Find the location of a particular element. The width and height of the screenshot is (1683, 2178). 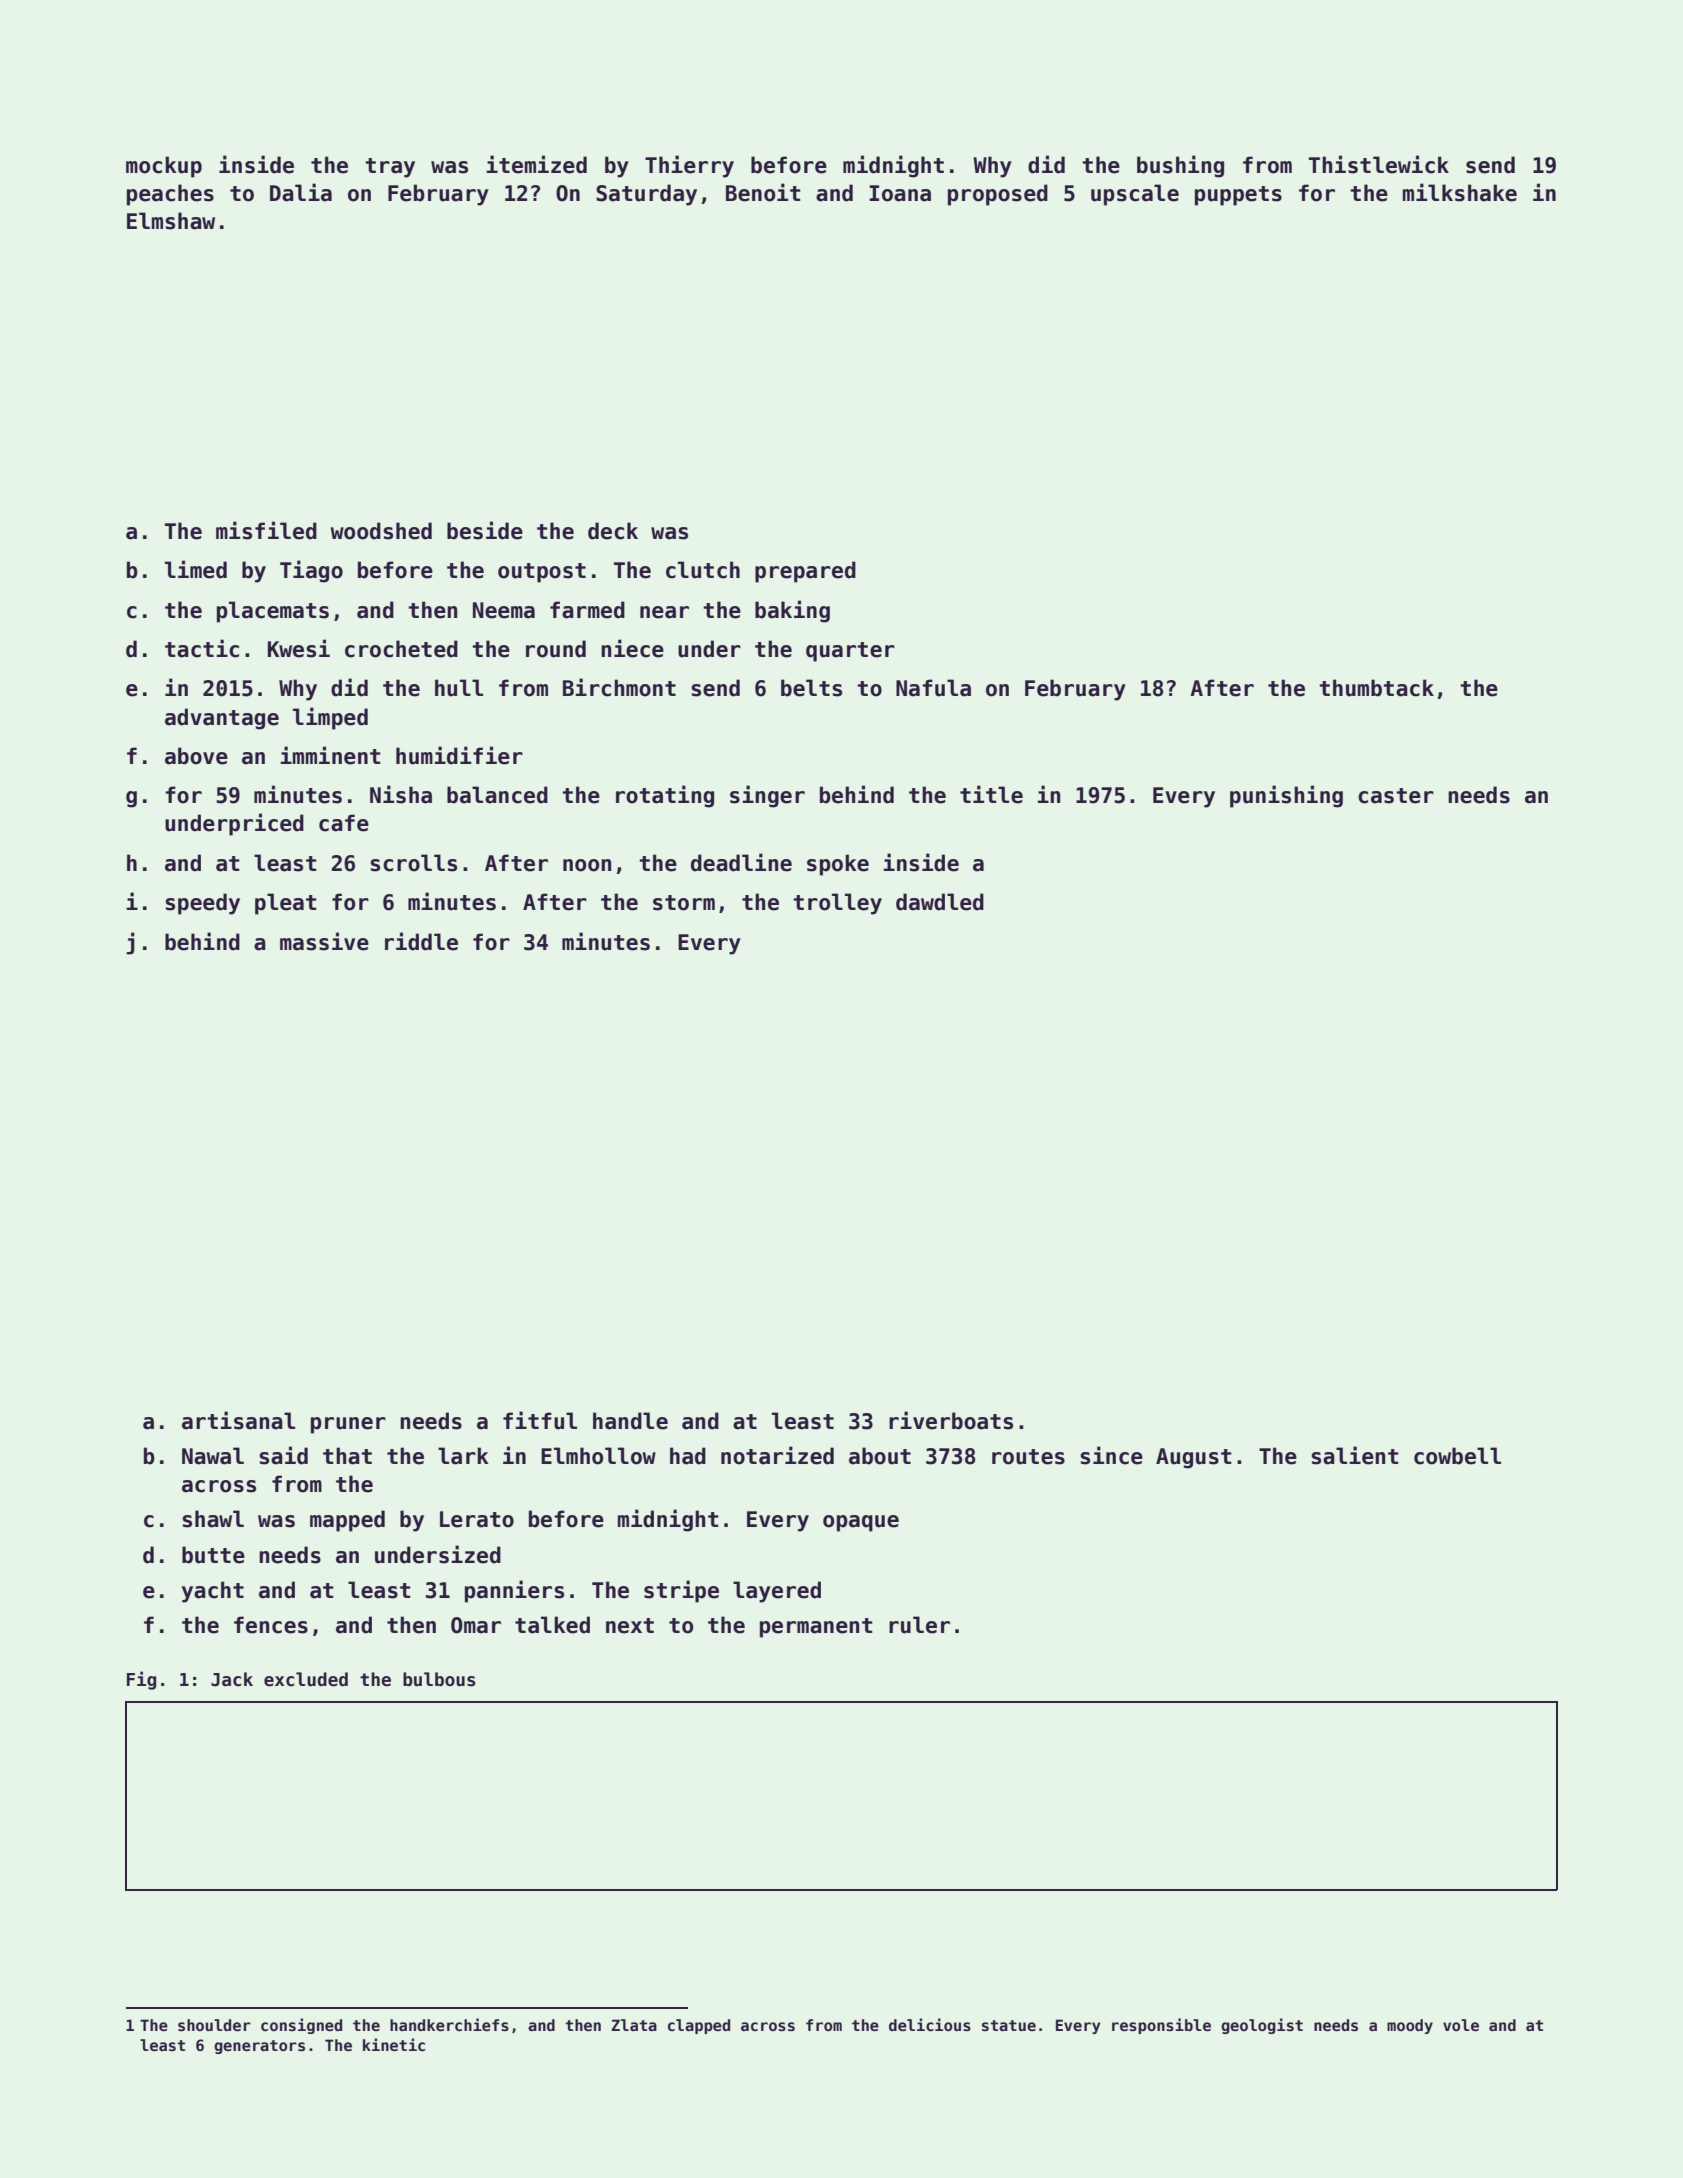

pruner is located at coordinates (348, 1425).
